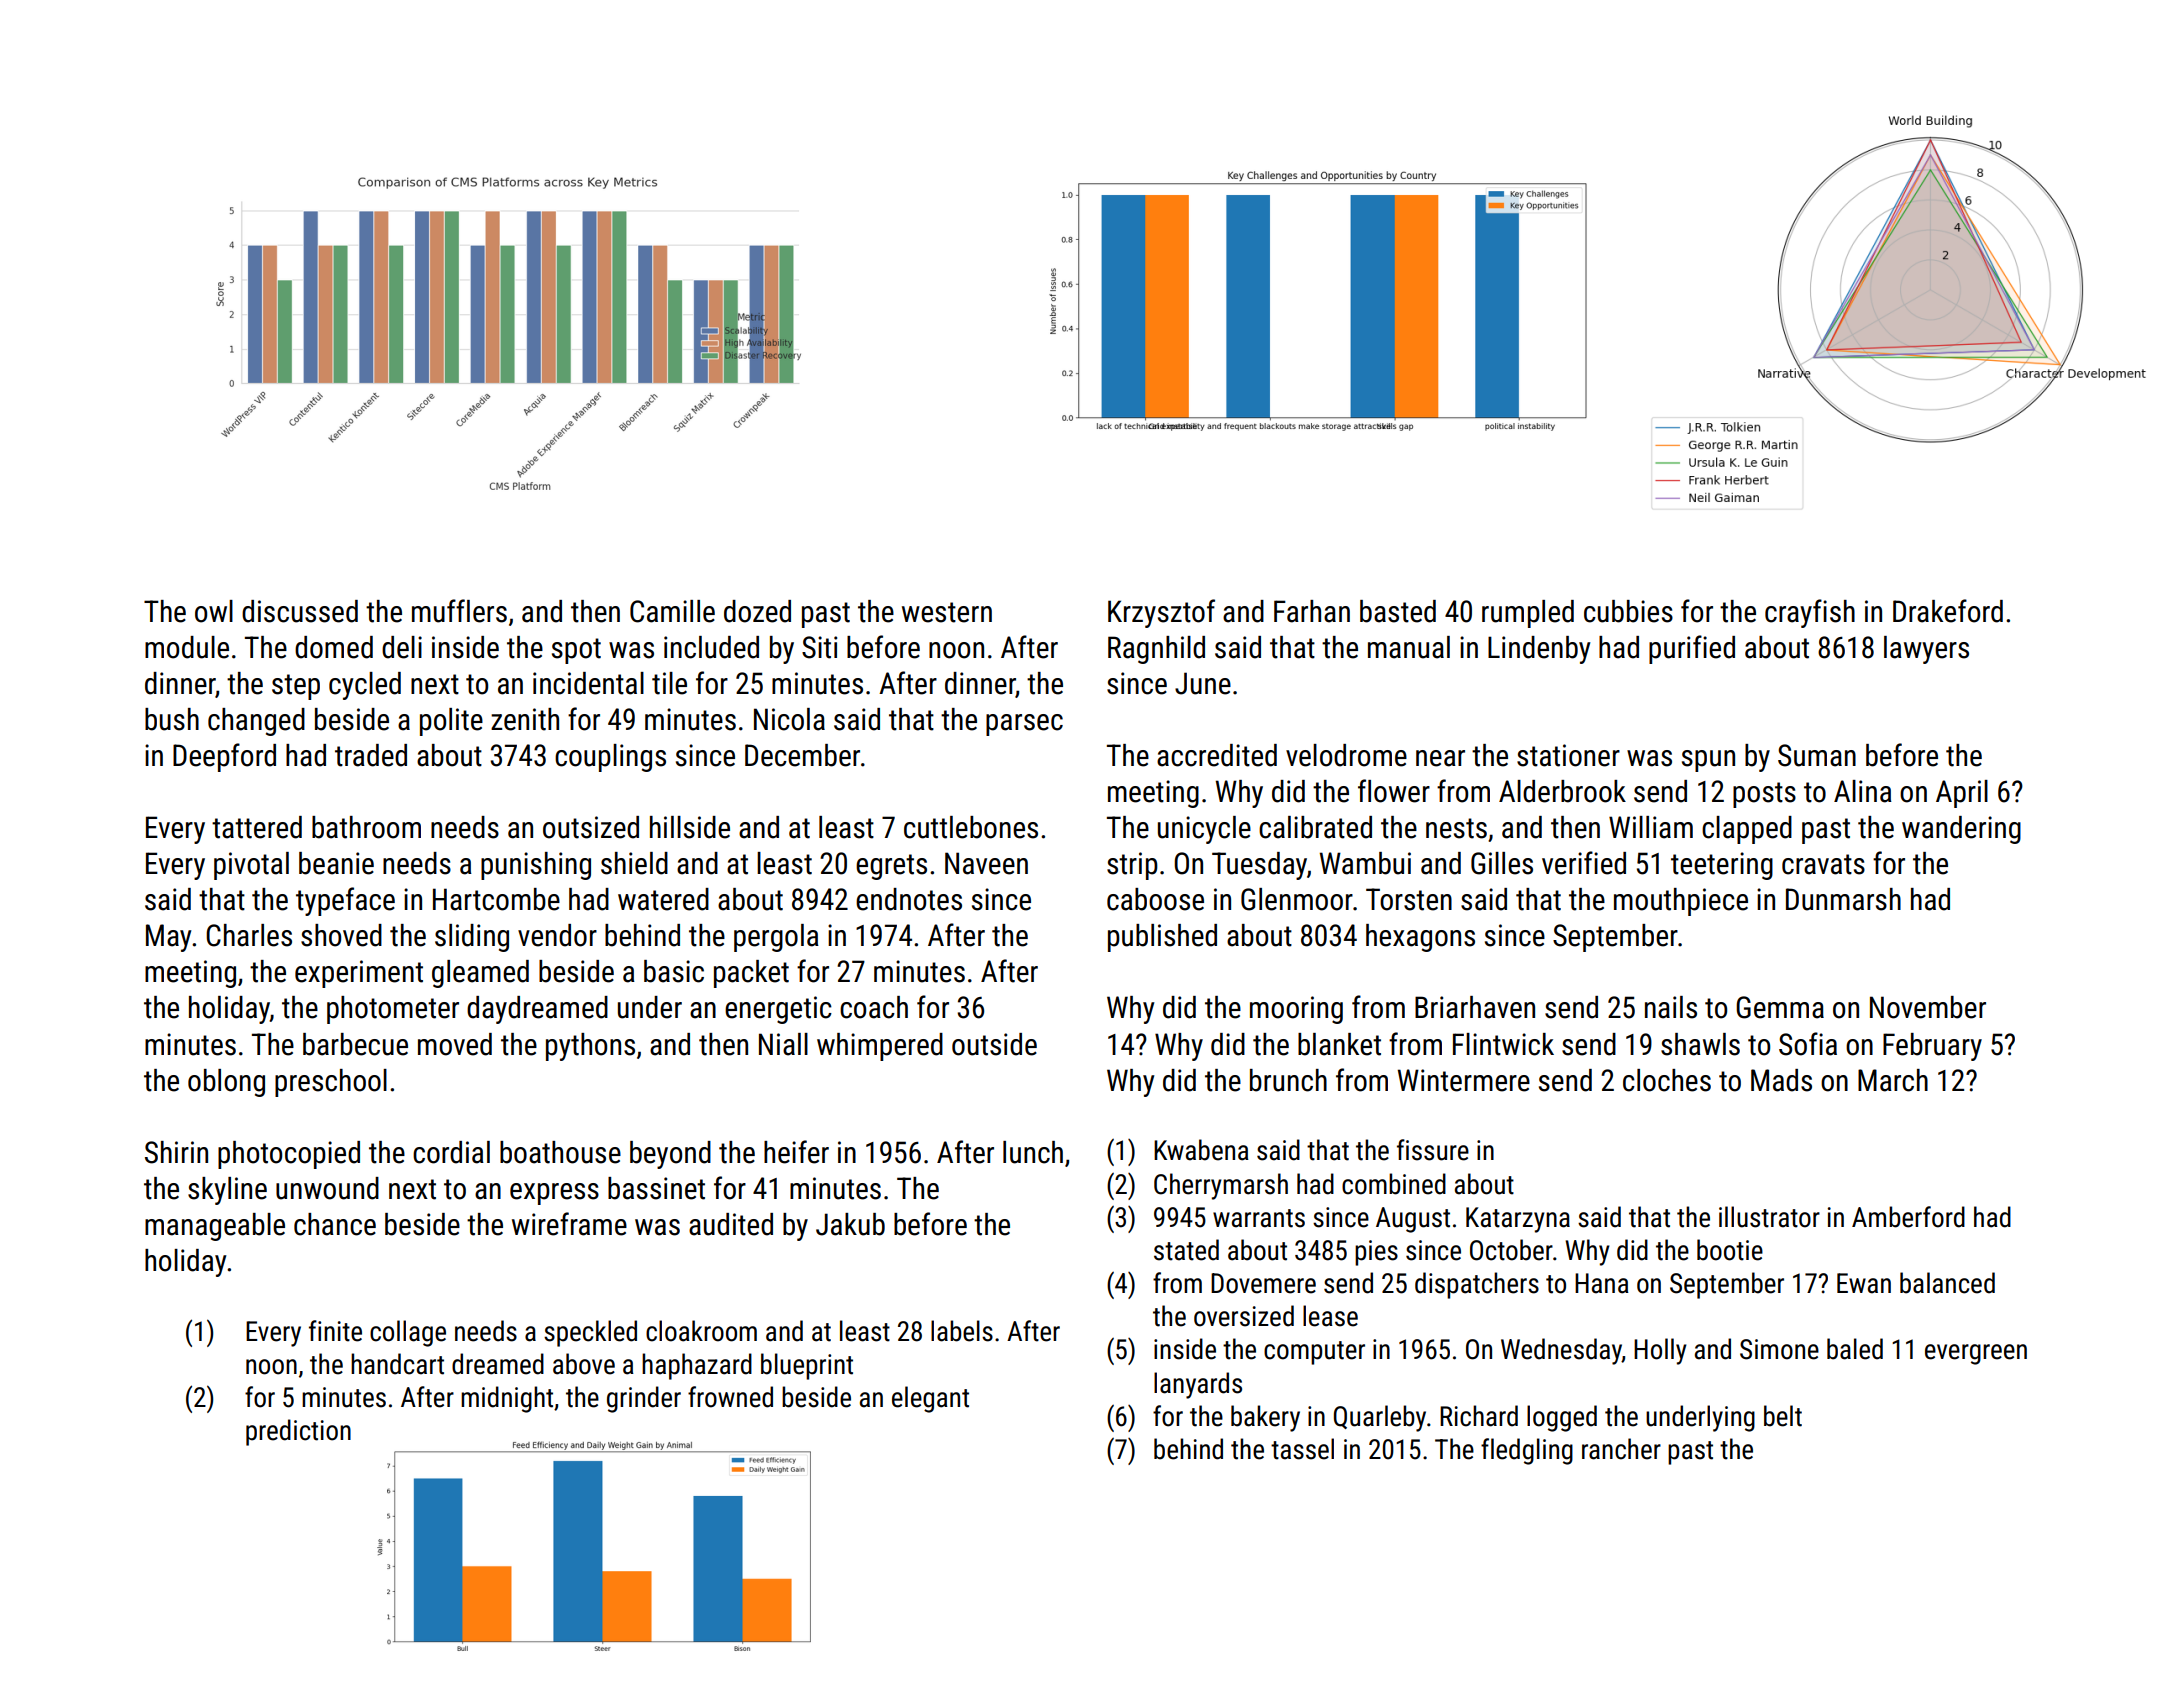 The width and height of the screenshot is (2178, 1683). What do you see at coordinates (588, 683) in the screenshot?
I see `incidental` at bounding box center [588, 683].
